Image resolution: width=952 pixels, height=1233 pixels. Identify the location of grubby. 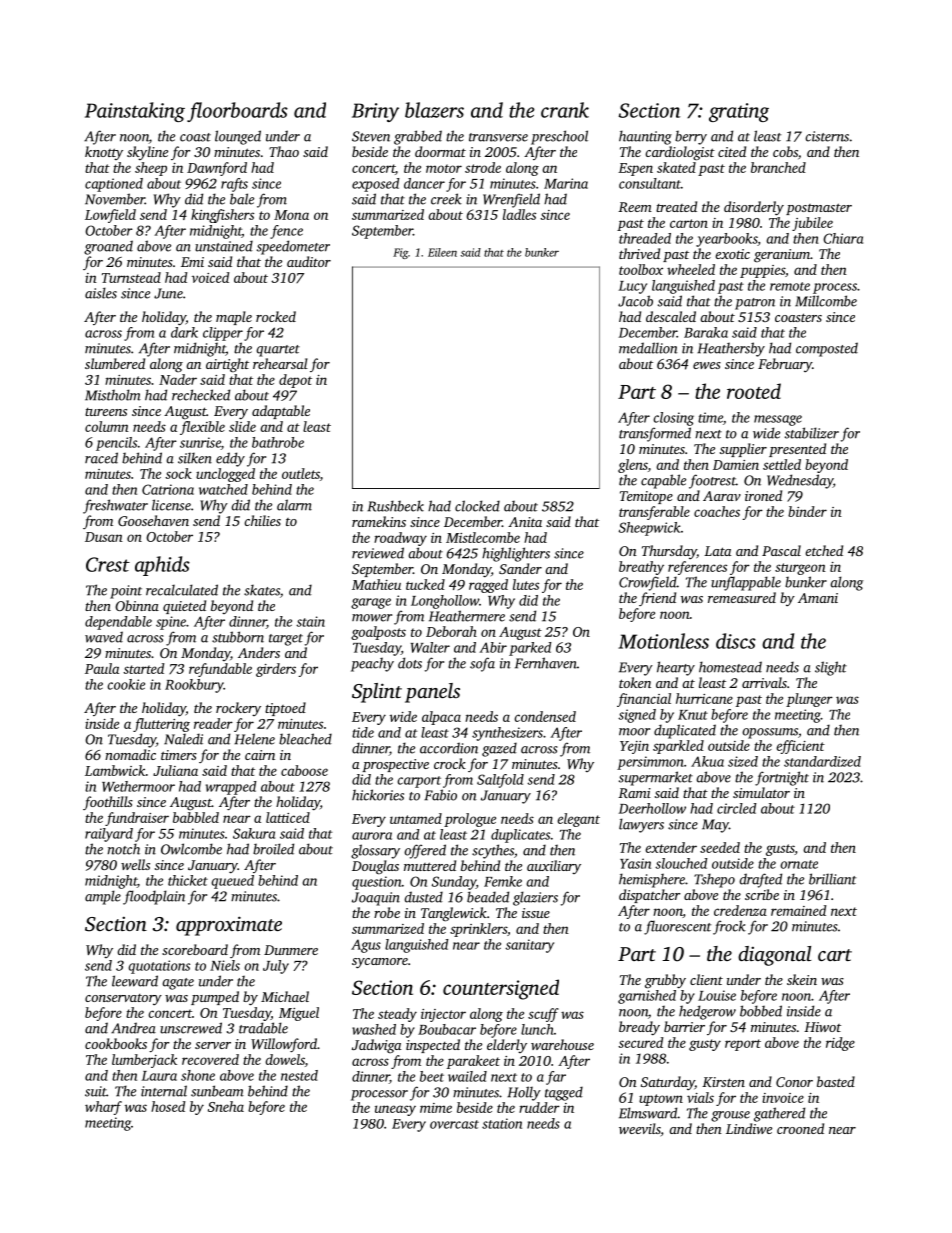
(665, 981).
